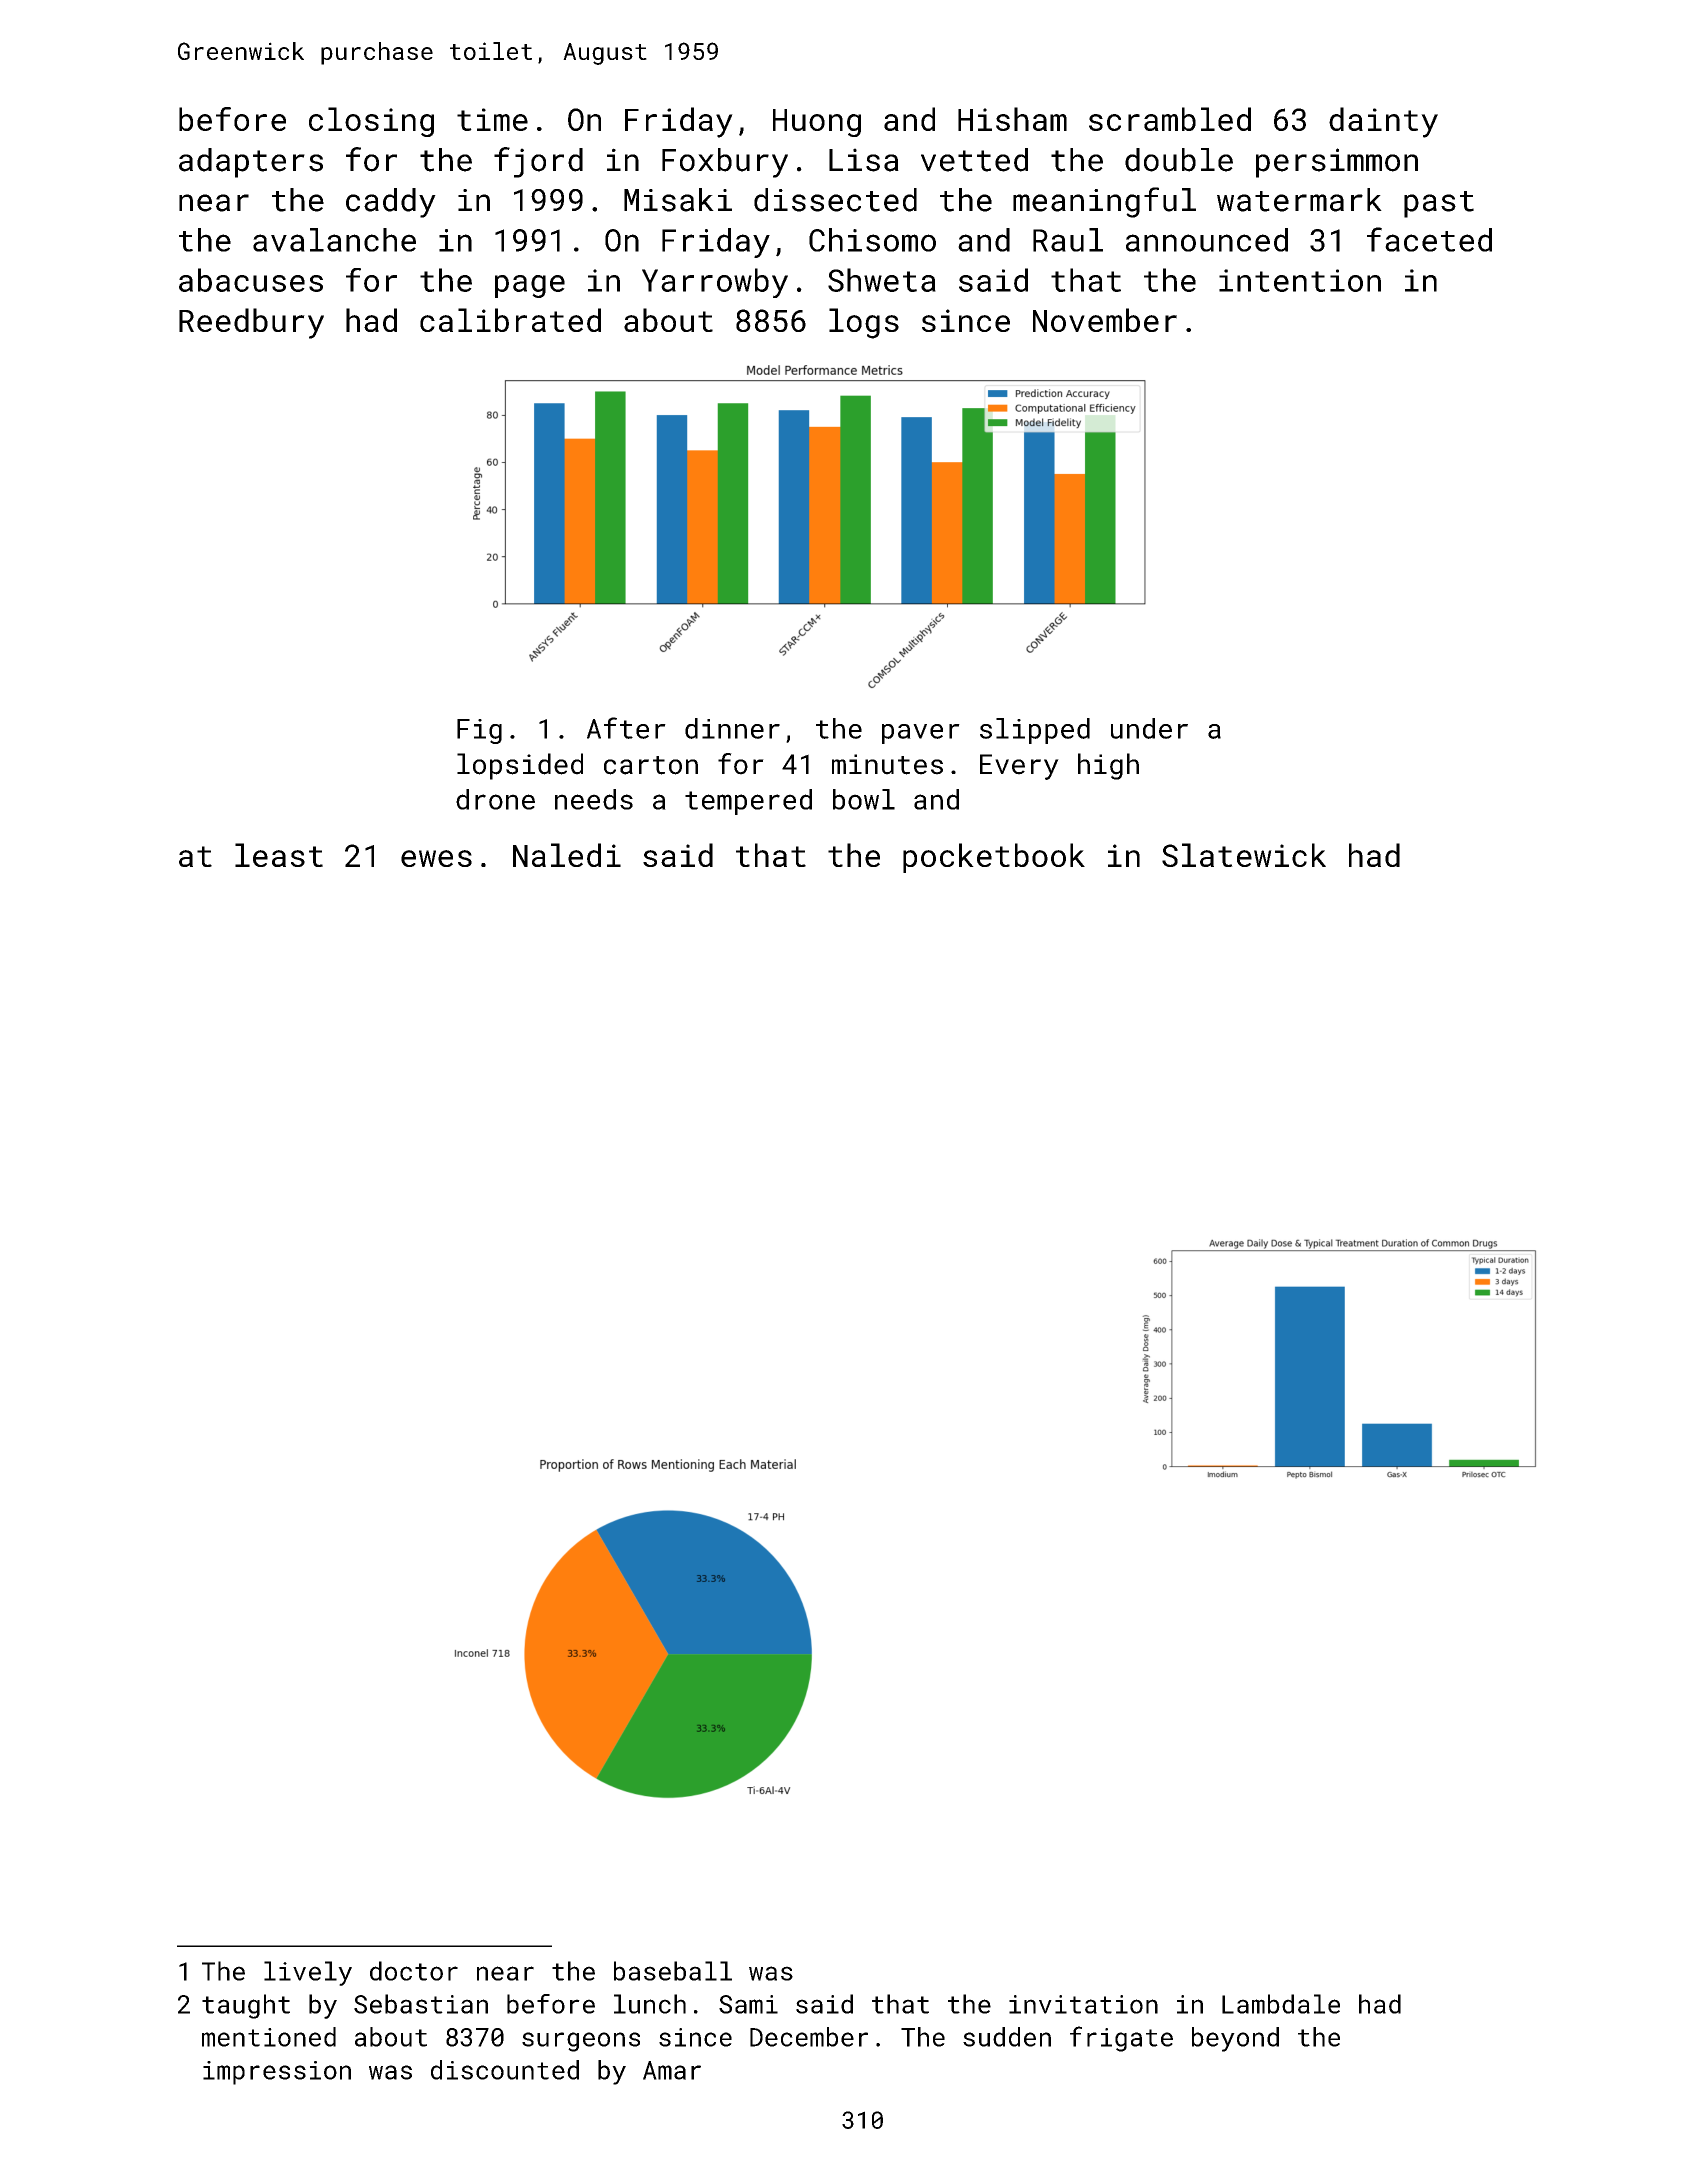 The height and width of the screenshot is (2178, 1683). I want to click on pocketbook, so click(994, 858).
